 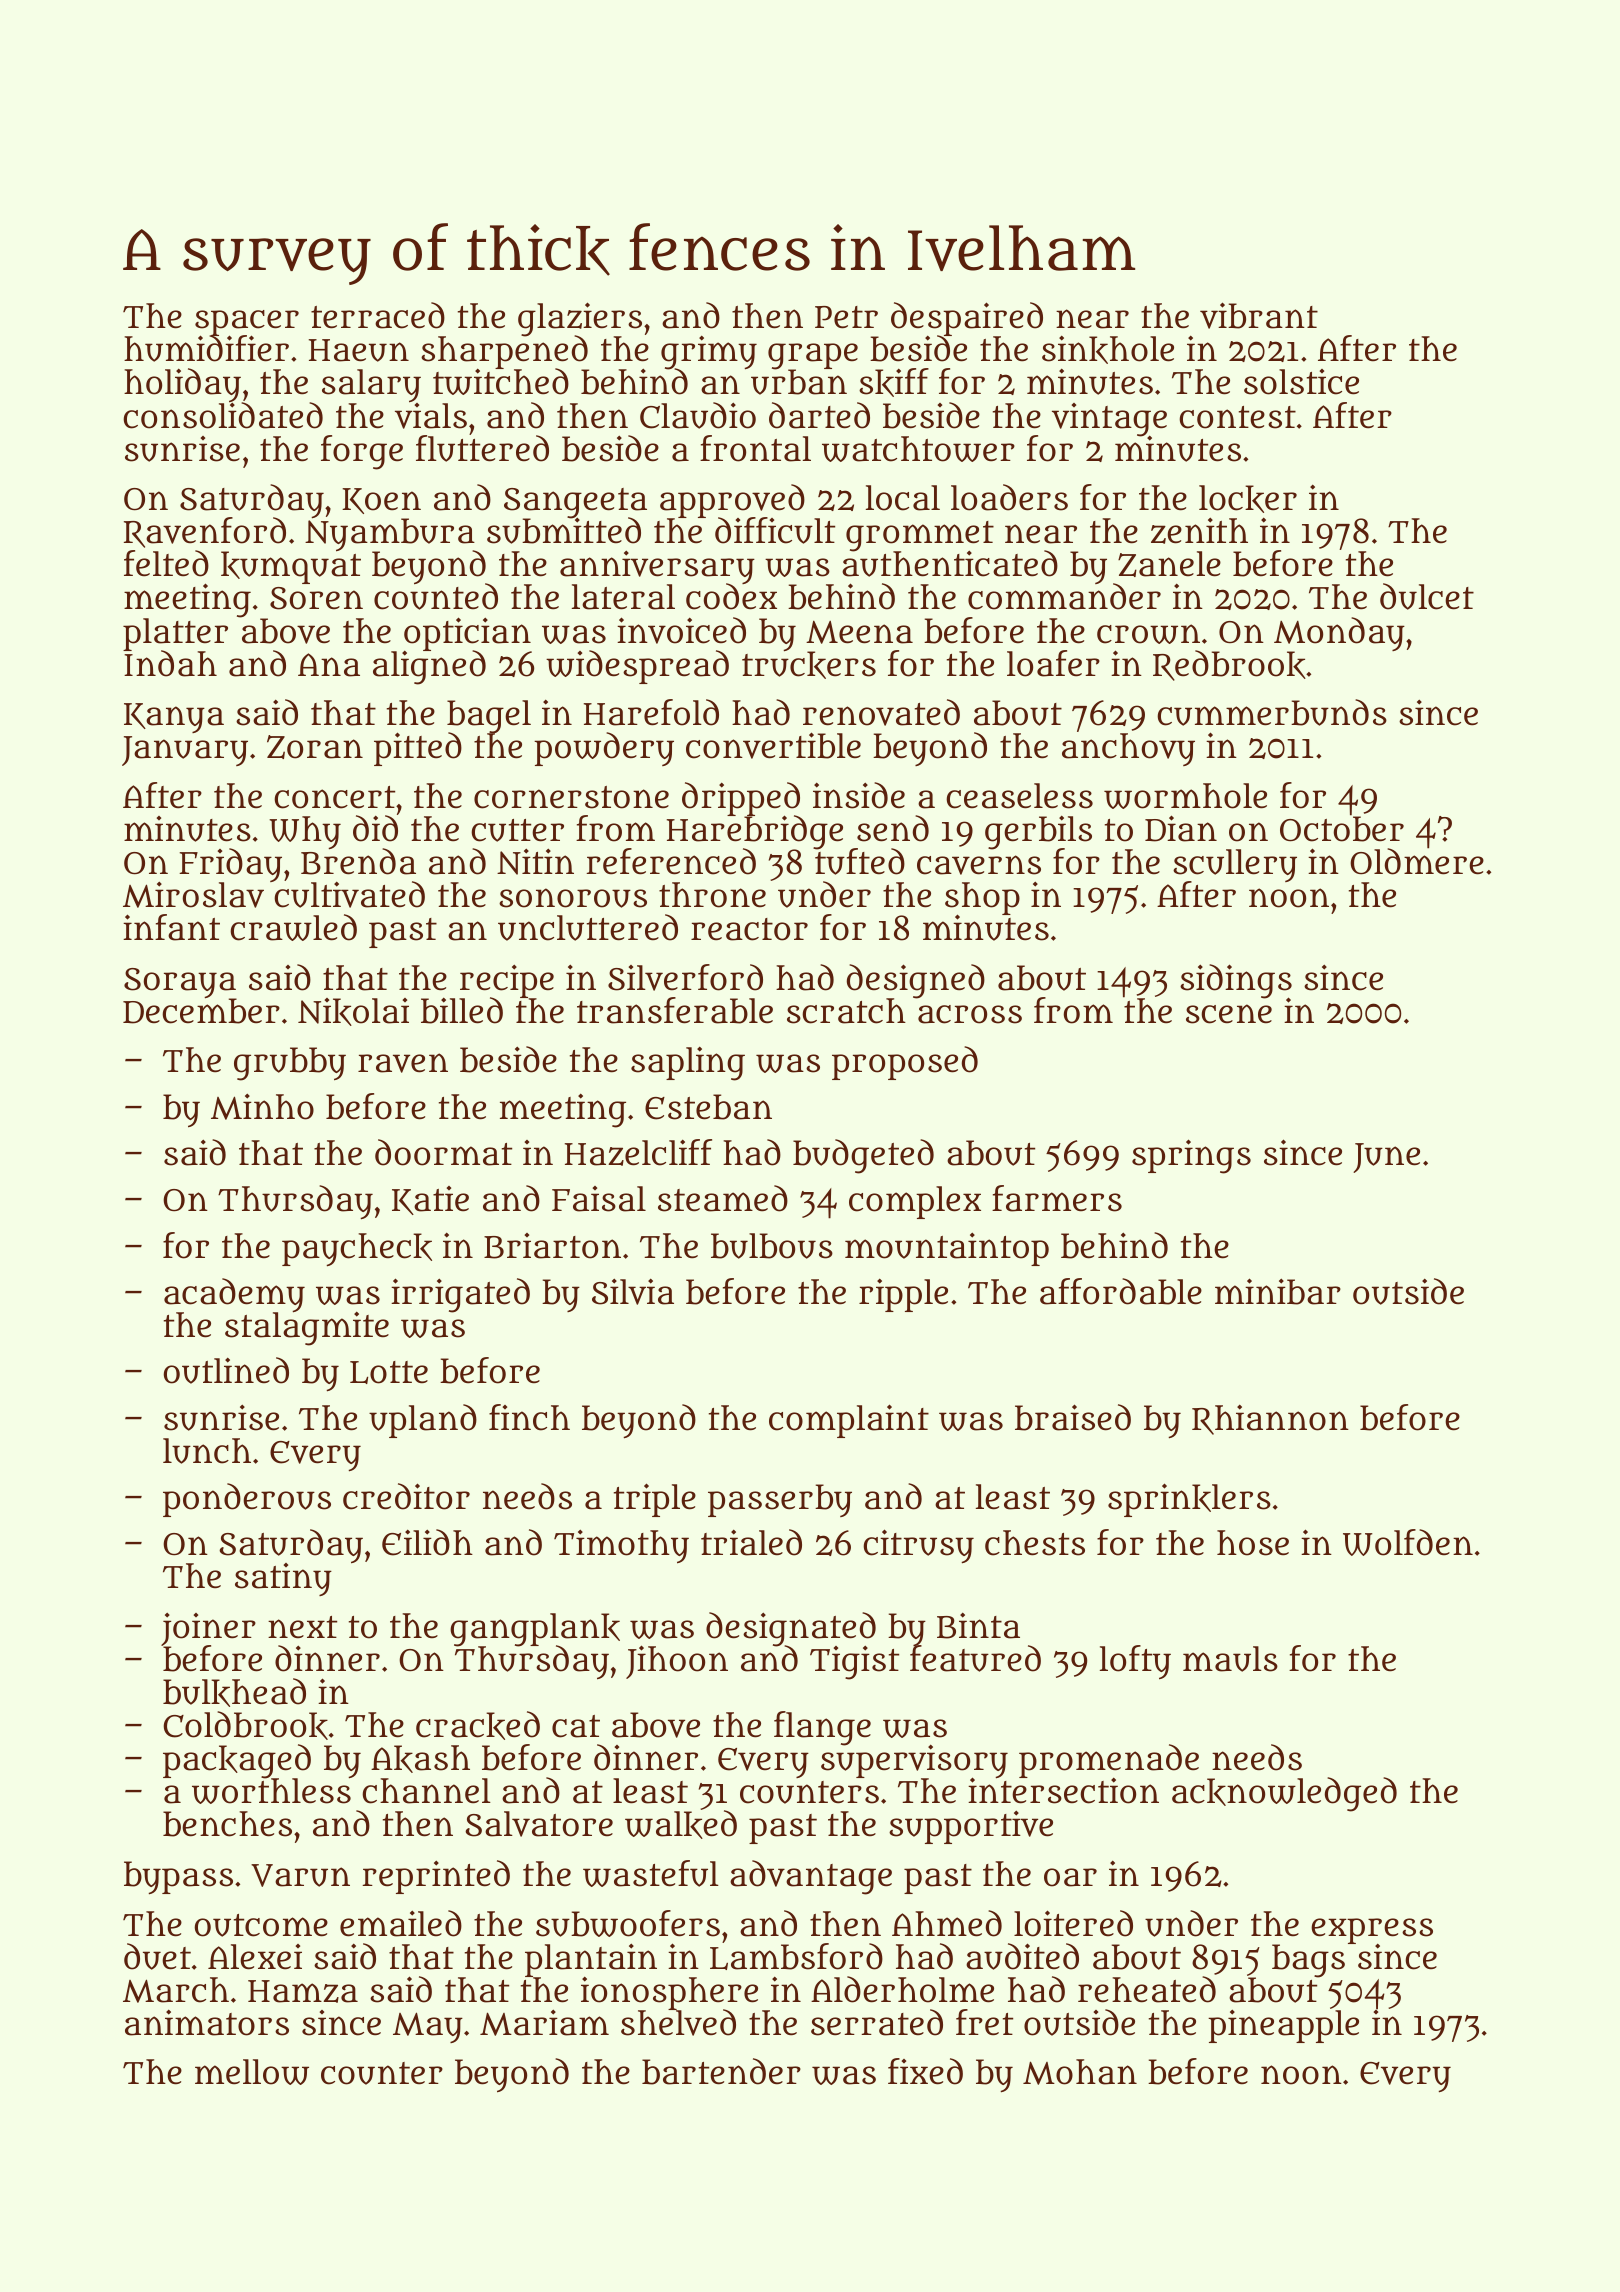 What do you see at coordinates (252, 2072) in the page?
I see `mellow` at bounding box center [252, 2072].
